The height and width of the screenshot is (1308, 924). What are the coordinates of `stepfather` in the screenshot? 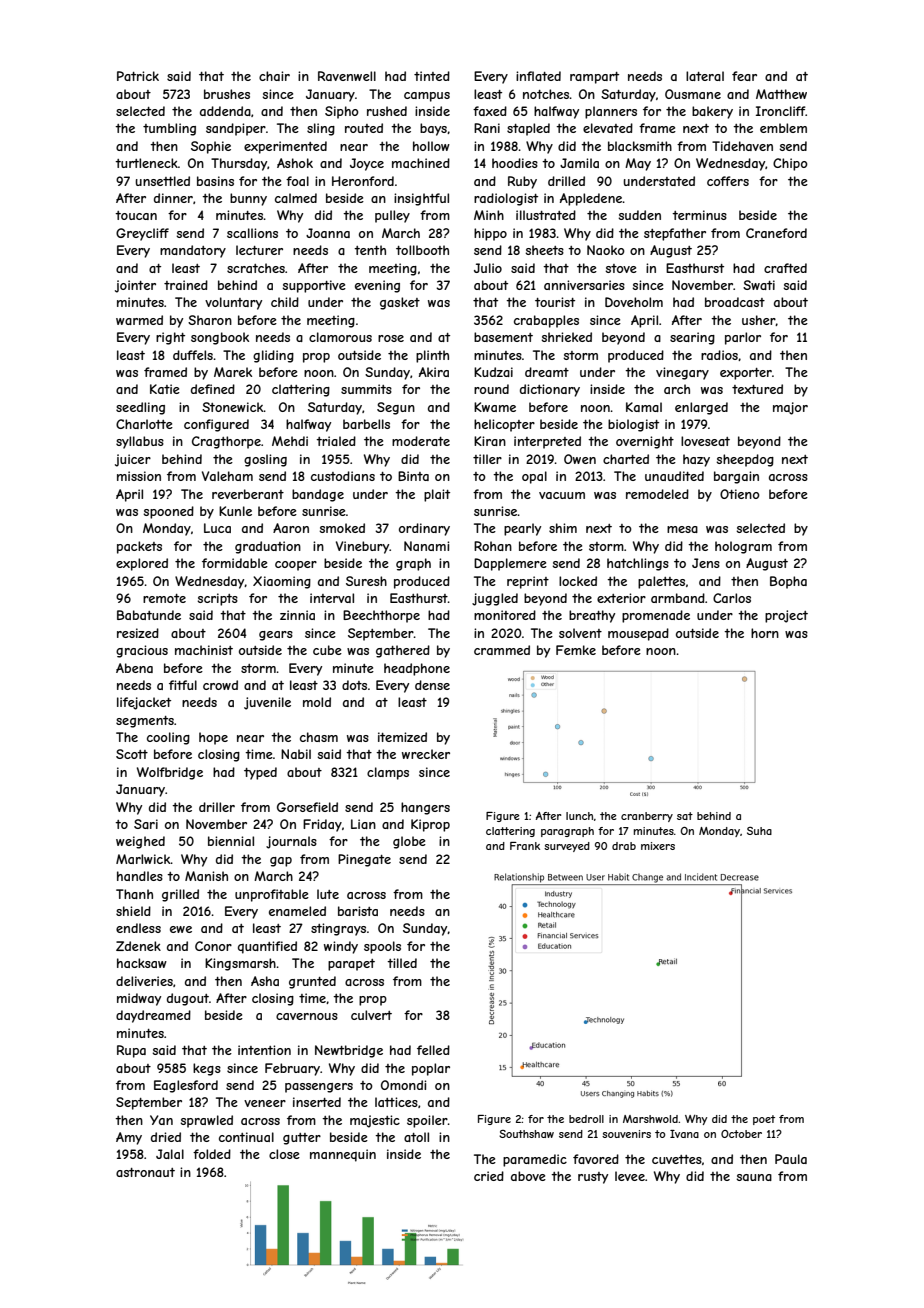 It's located at (675, 234).
